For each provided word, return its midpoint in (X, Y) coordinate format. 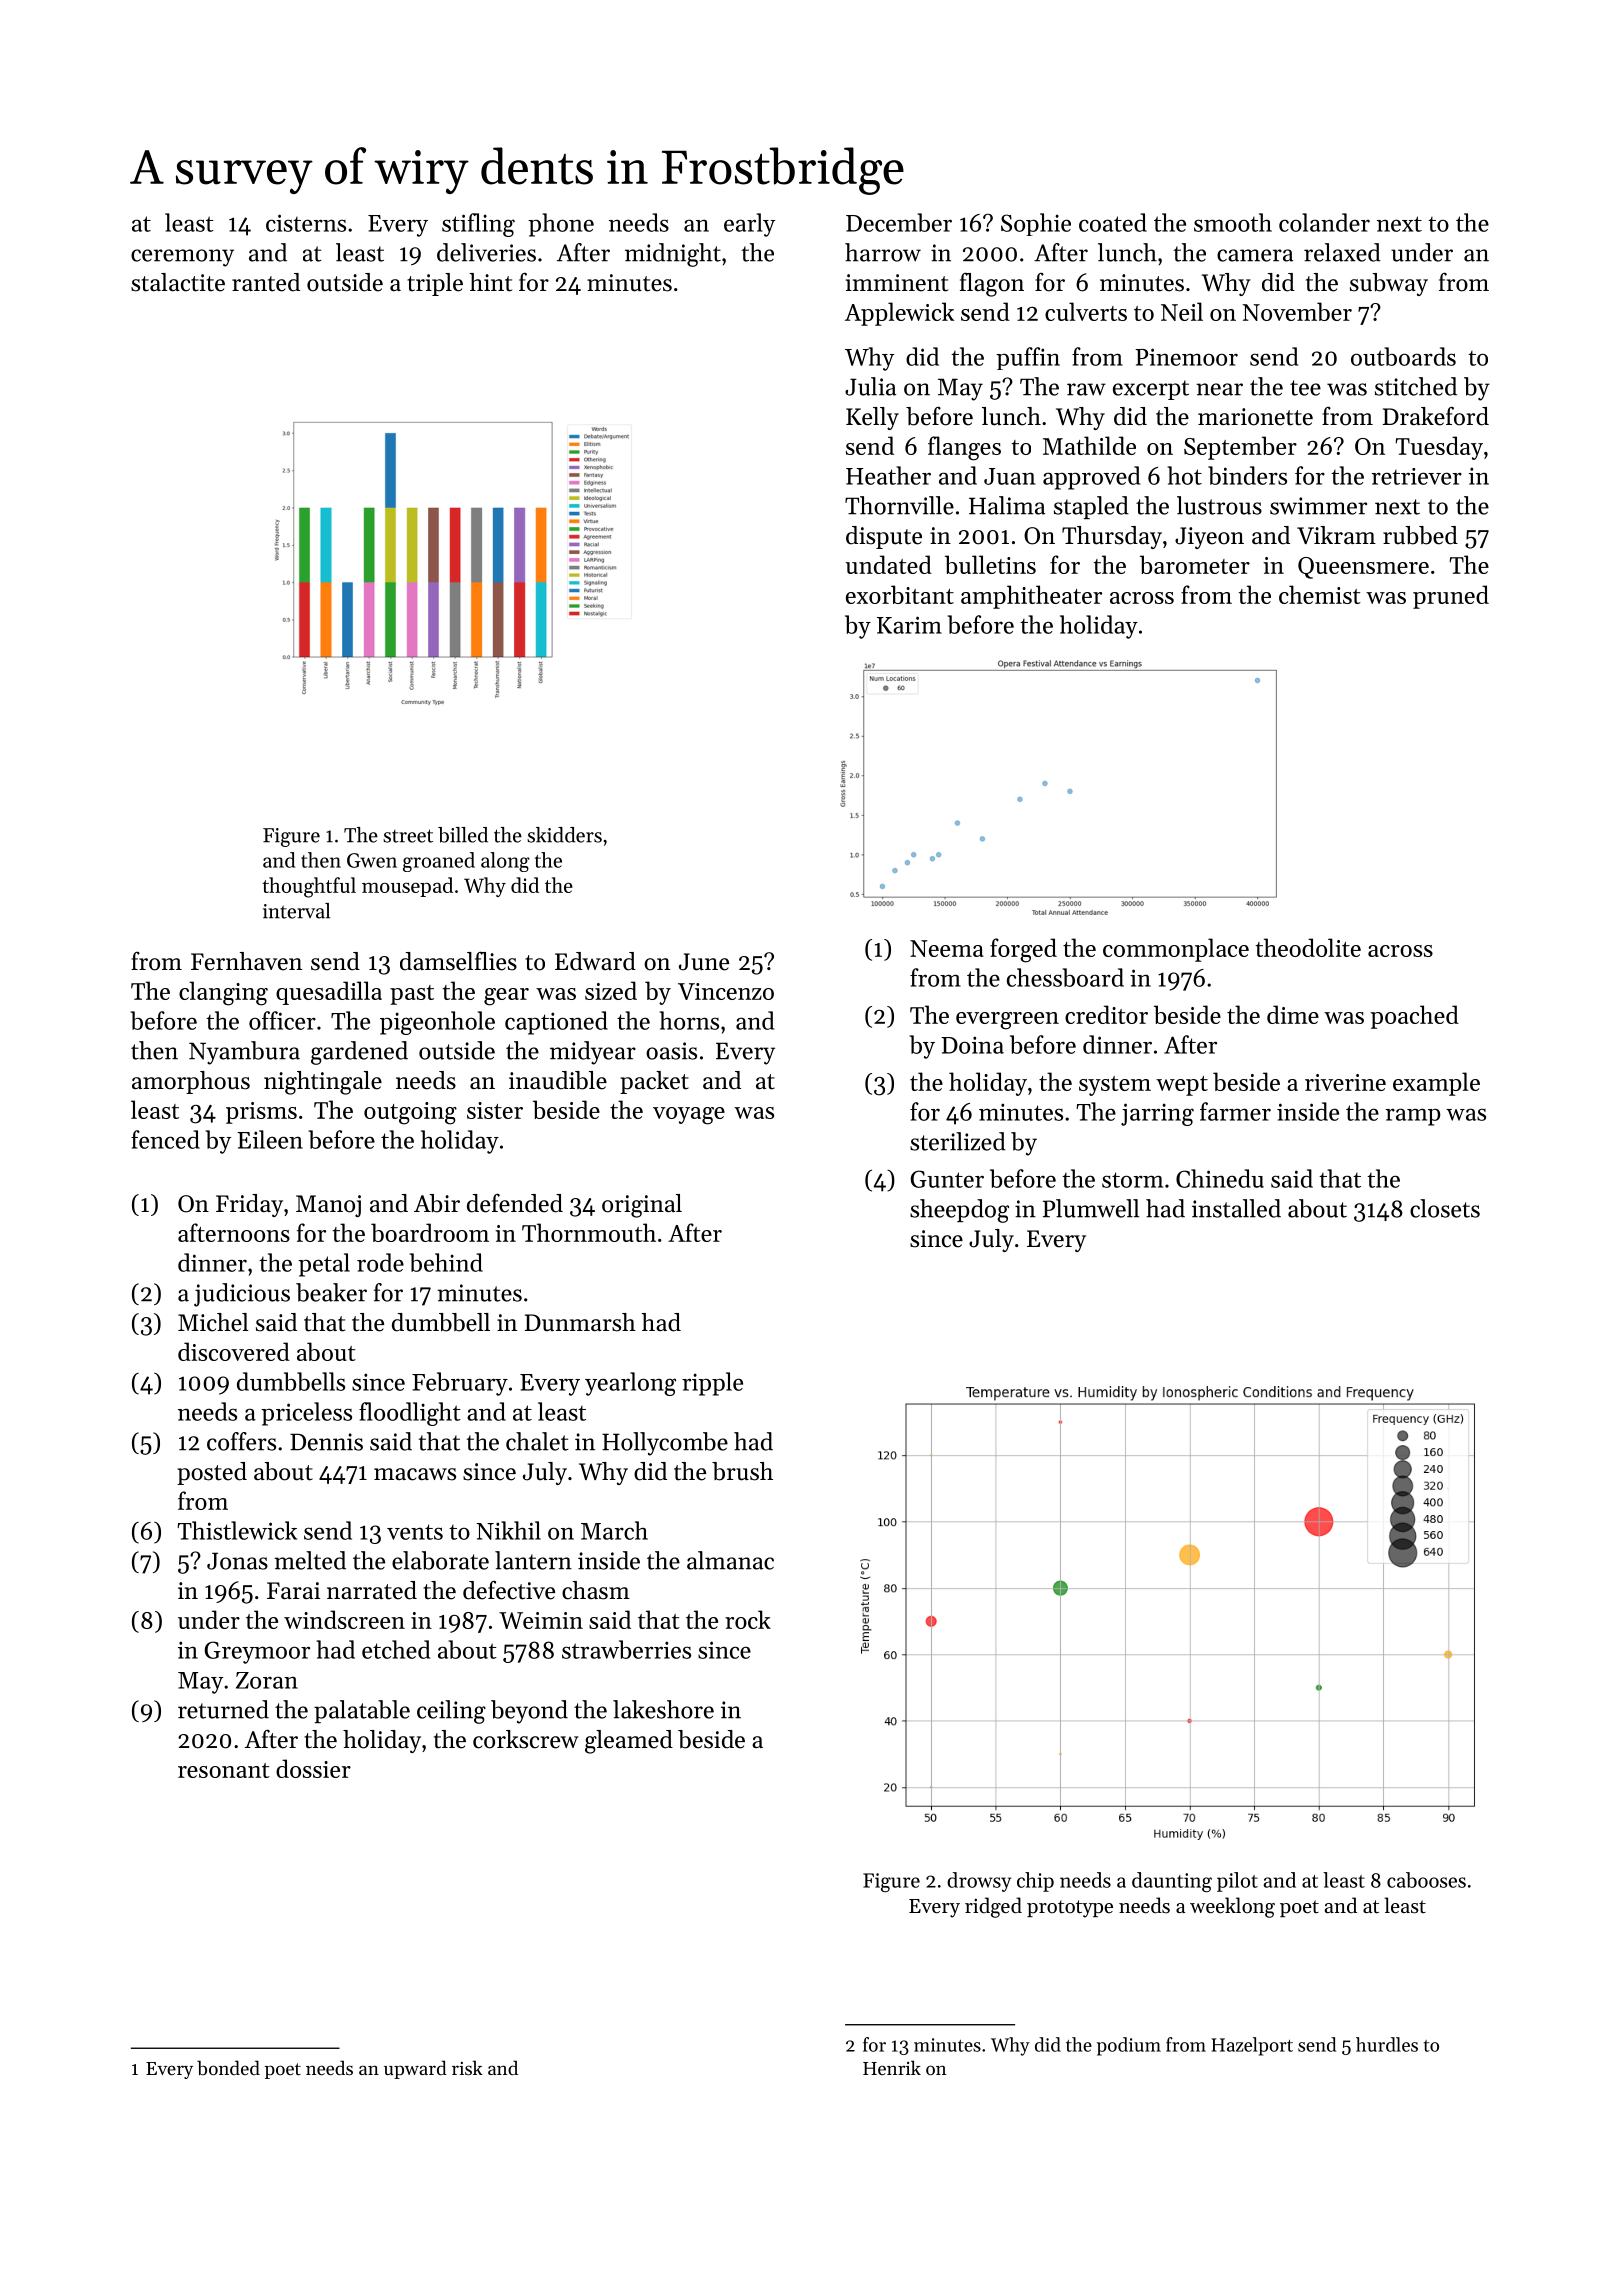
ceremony (182, 258)
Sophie (1036, 224)
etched (396, 1649)
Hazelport (1252, 2046)
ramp (1413, 1117)
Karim (909, 625)
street (408, 836)
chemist (1320, 594)
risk (467, 2067)
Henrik (892, 2067)
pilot (1237, 1882)
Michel (213, 1322)
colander (1324, 222)
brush (742, 1471)
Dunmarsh (580, 1322)
